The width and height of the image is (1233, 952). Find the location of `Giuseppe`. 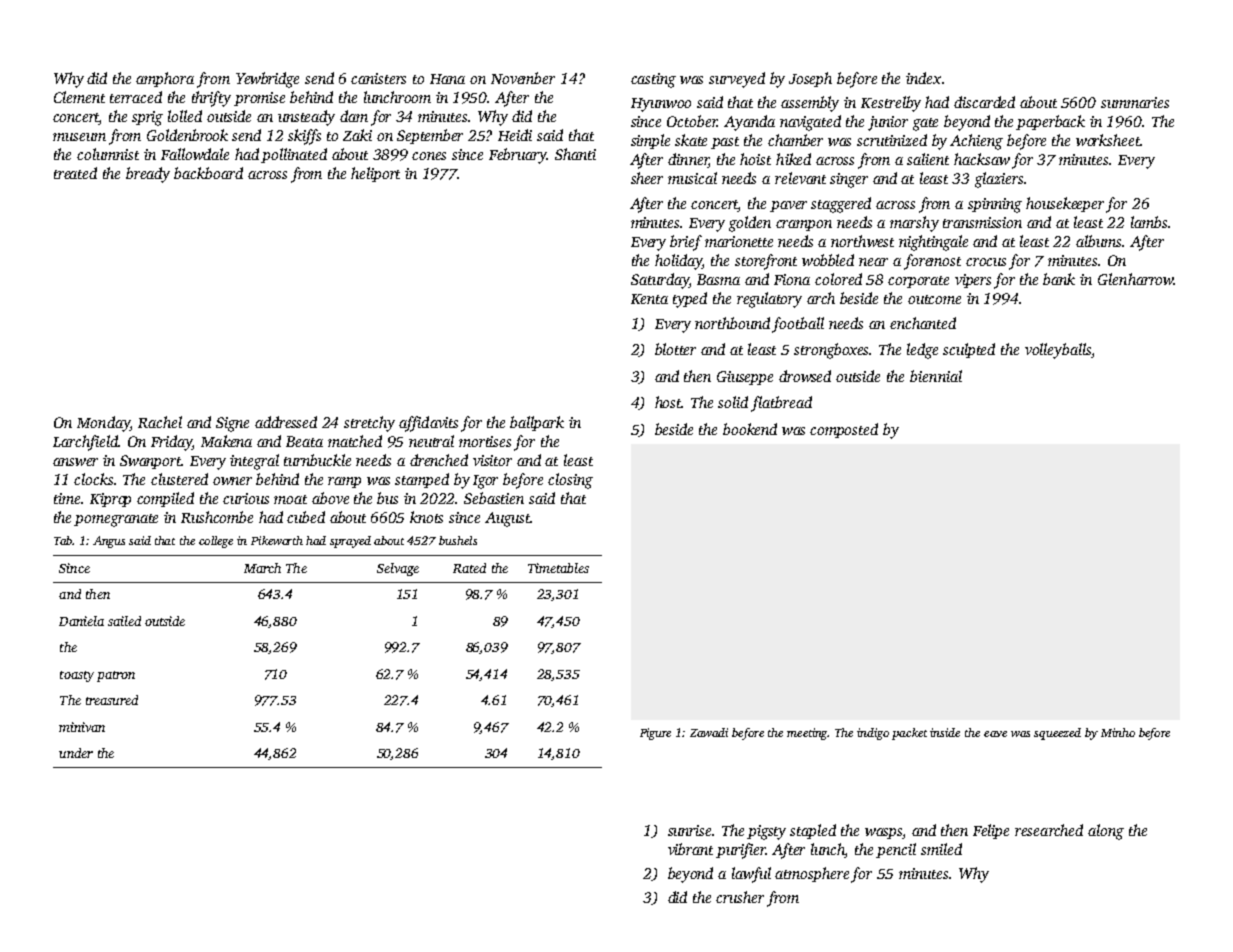

Giuseppe is located at coordinates (745, 378).
